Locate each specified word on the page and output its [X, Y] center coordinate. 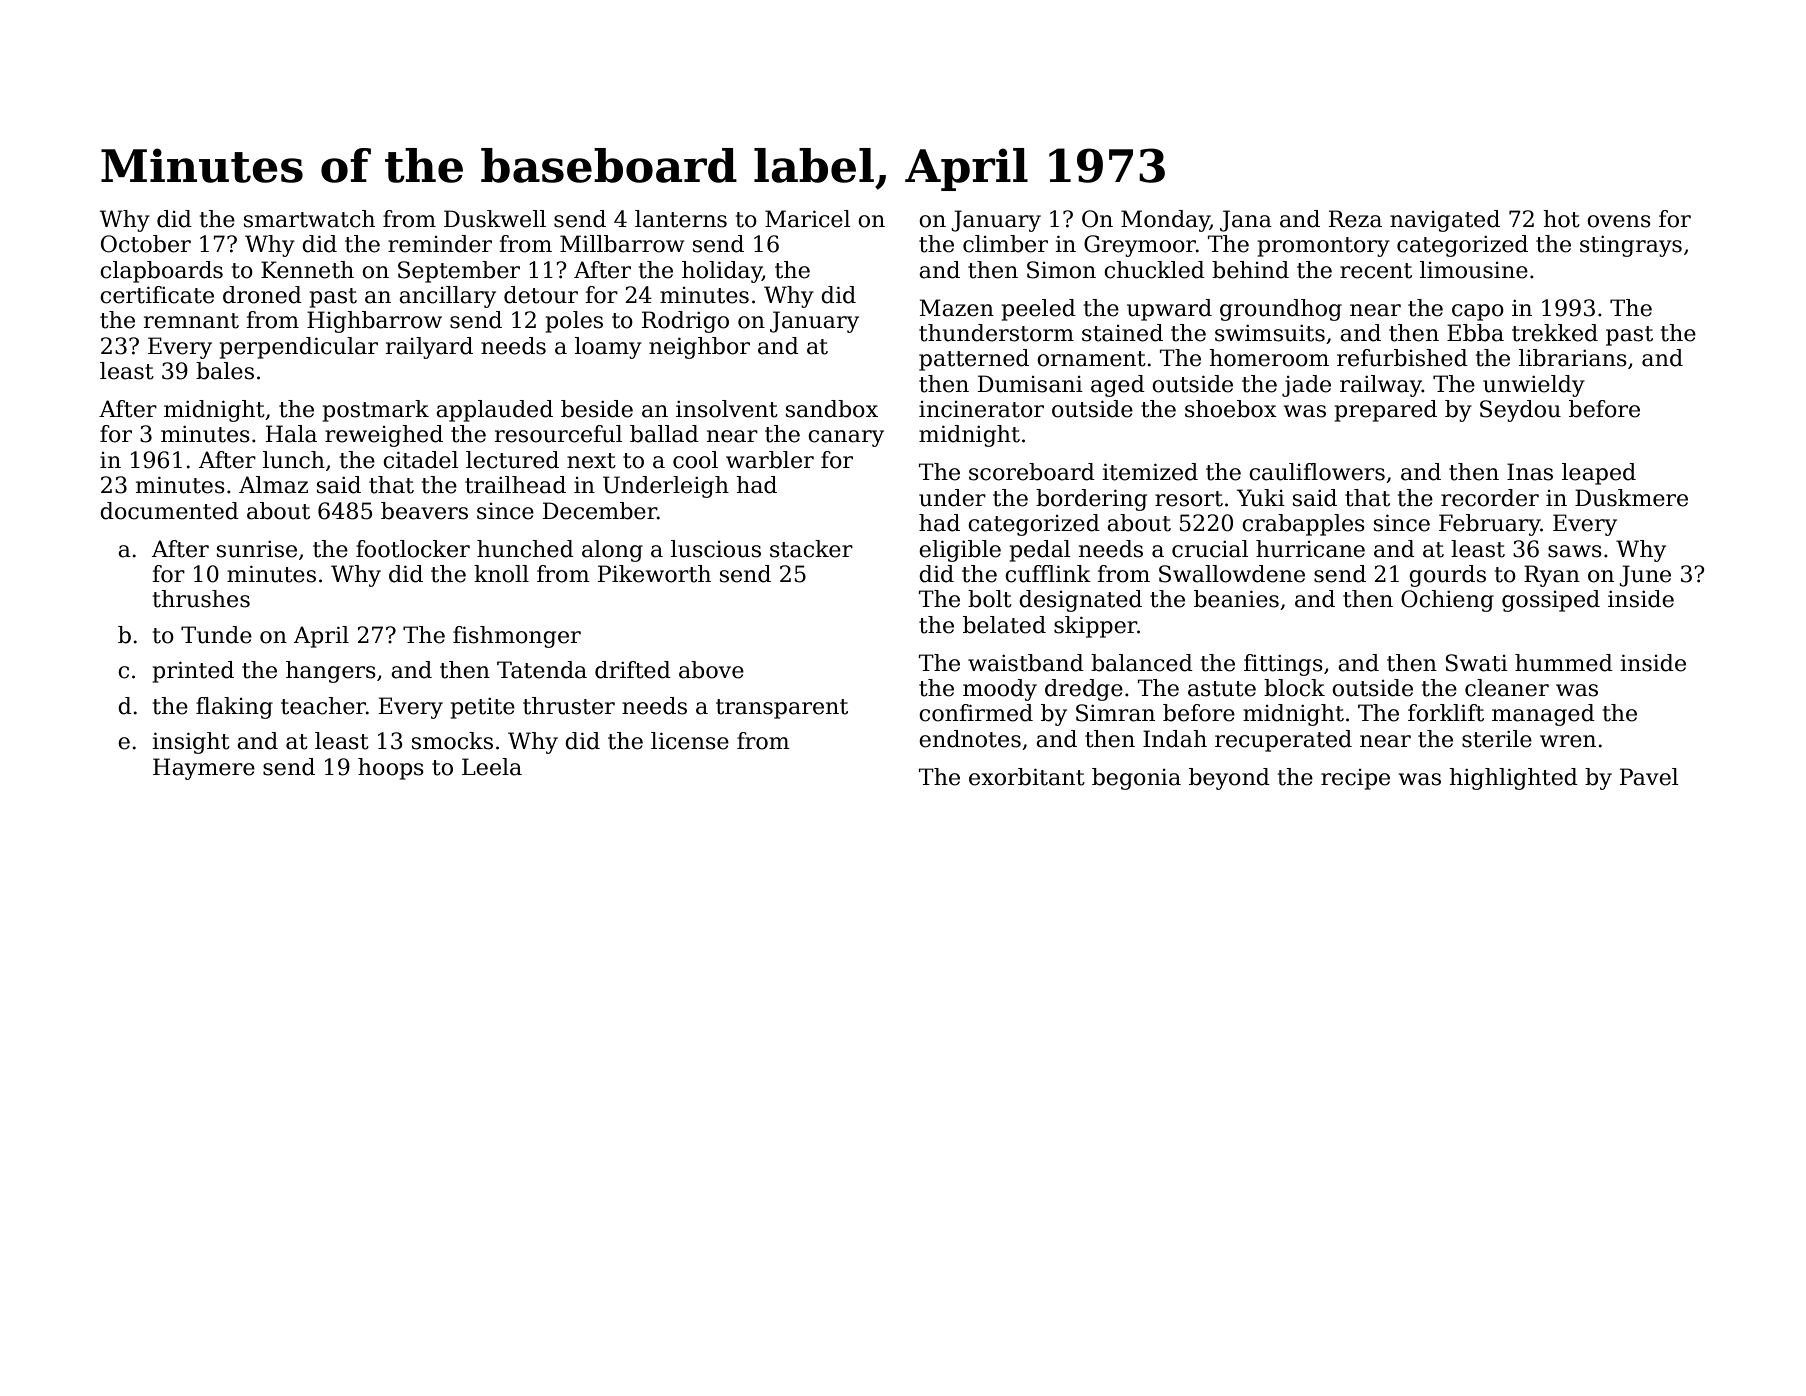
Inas [1530, 472]
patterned [974, 360]
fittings [1283, 665]
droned [262, 295]
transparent [782, 709]
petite [483, 708]
